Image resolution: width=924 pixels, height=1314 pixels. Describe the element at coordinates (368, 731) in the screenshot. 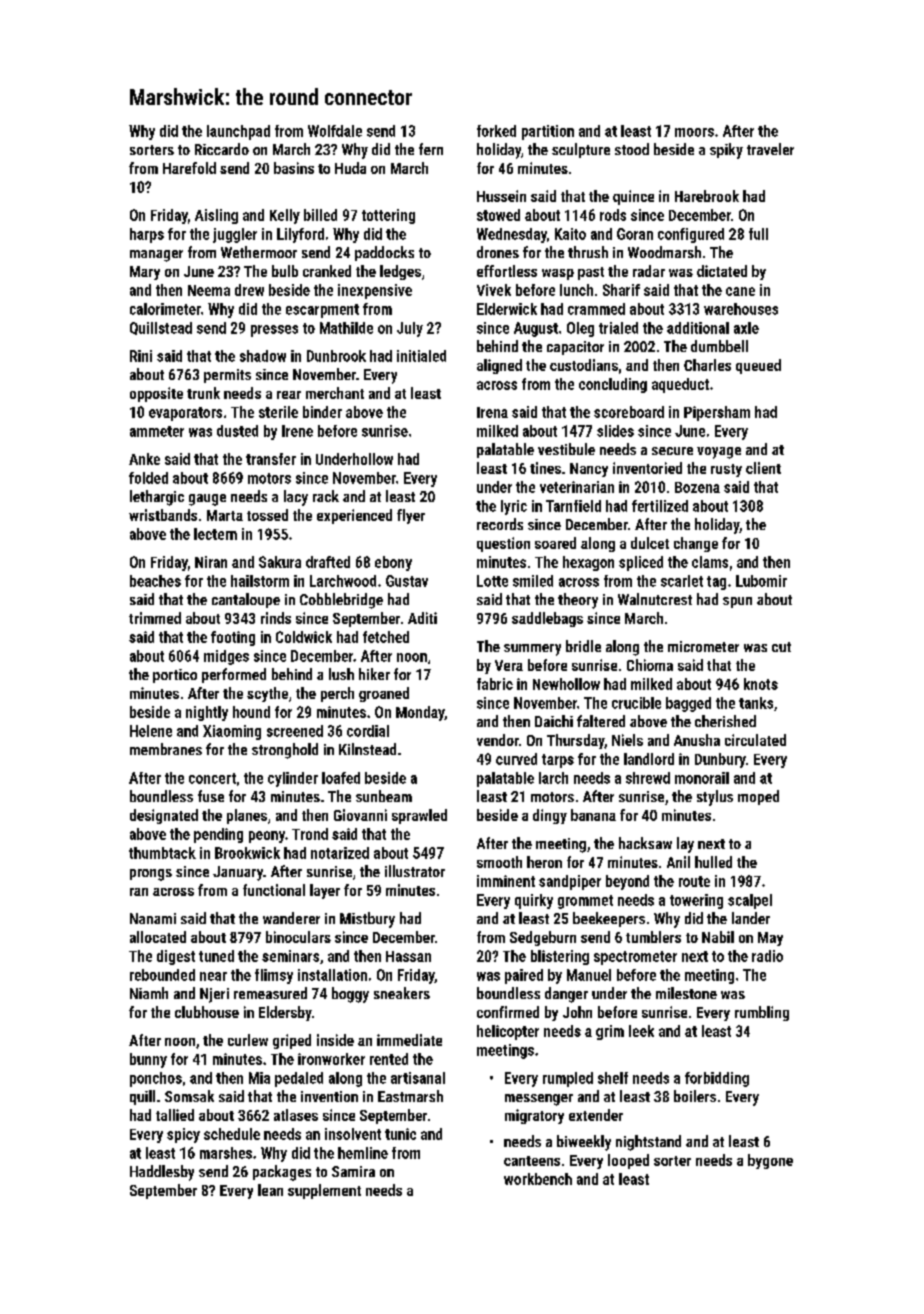

I see `cordial` at that location.
